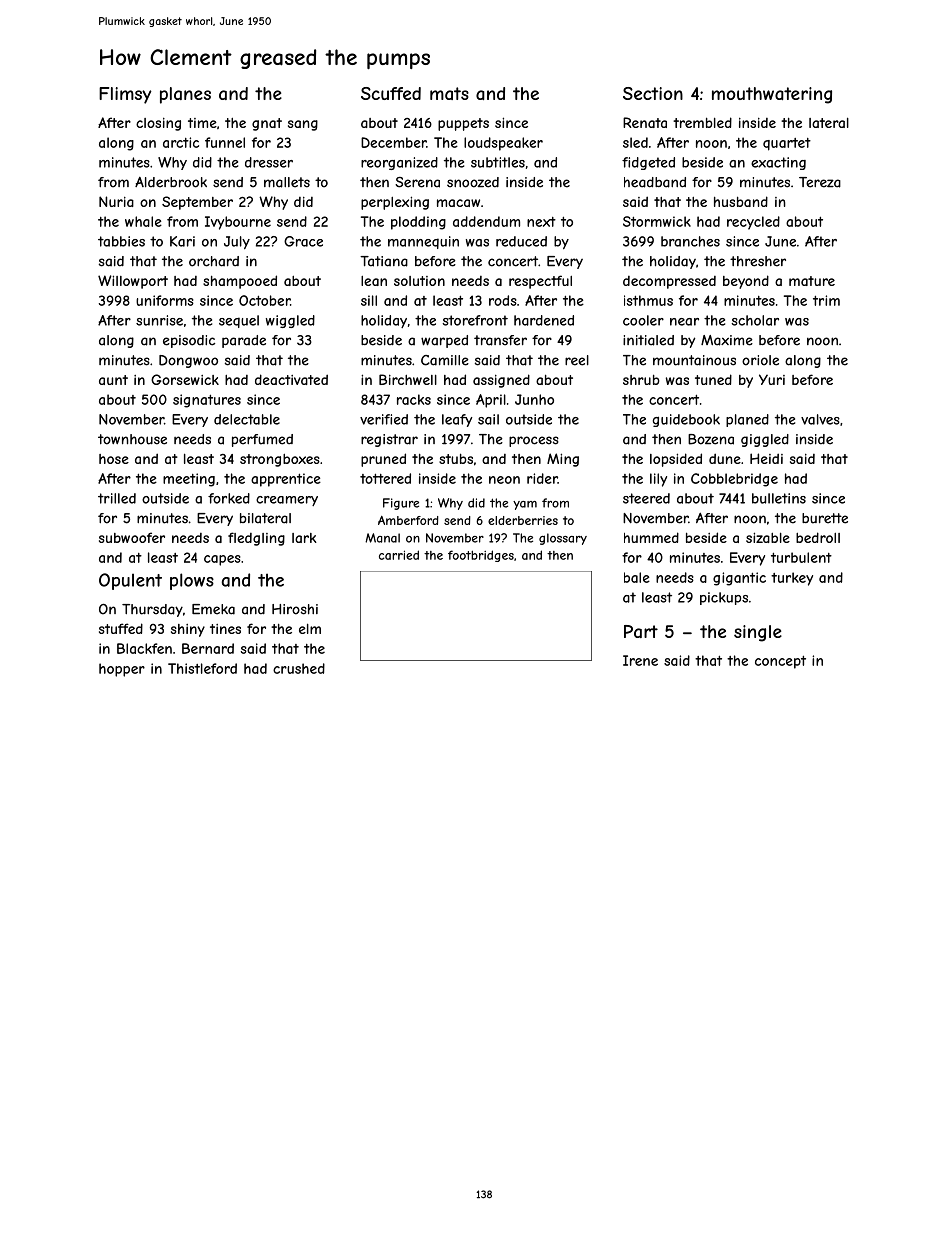 This screenshot has width=952, height=1233. I want to click on deactivated, so click(291, 379).
